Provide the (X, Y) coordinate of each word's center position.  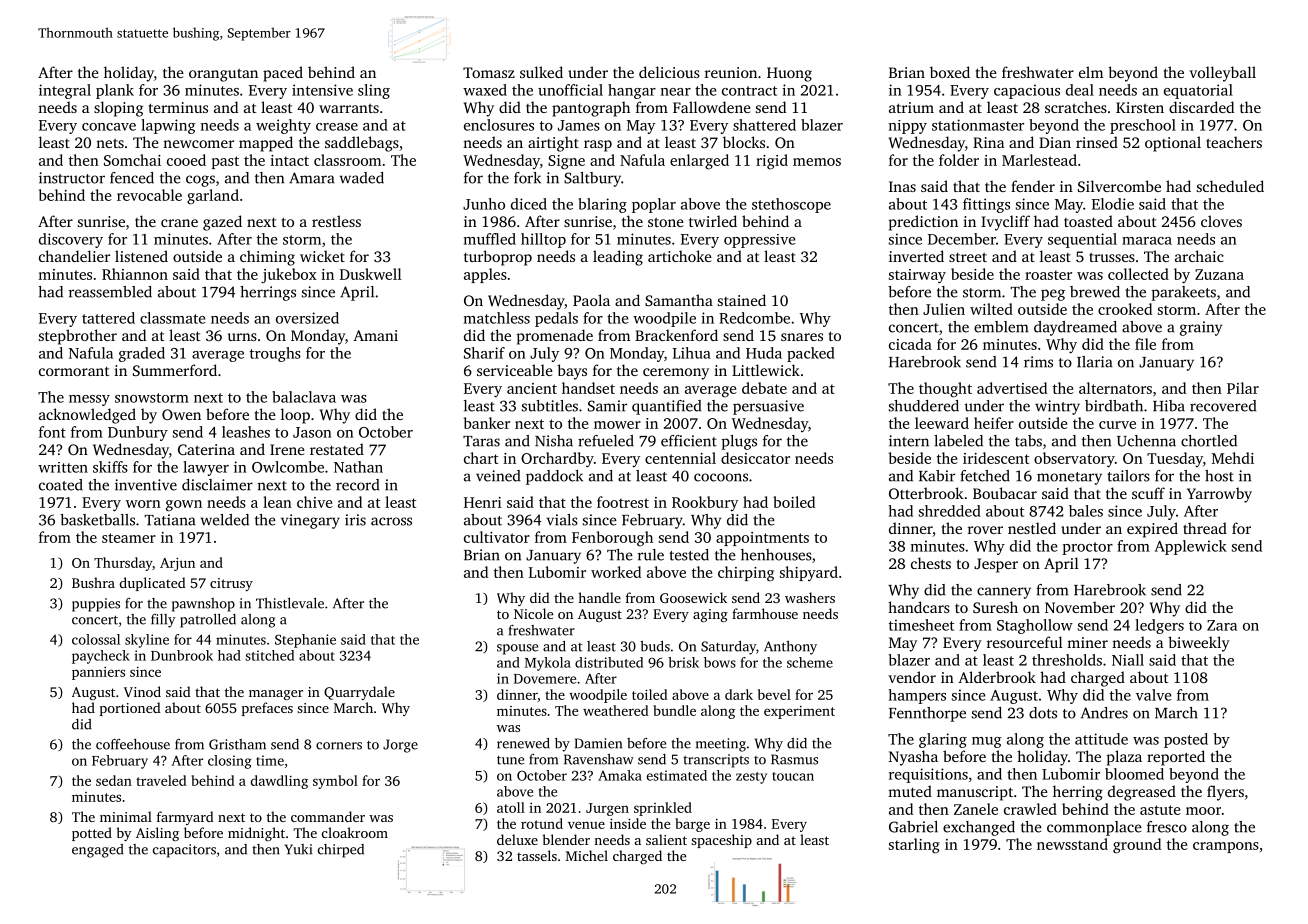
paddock (554, 477)
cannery (1004, 593)
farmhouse (765, 613)
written (63, 467)
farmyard (185, 818)
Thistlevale (290, 603)
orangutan (223, 75)
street (968, 257)
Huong (789, 74)
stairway (917, 276)
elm (1091, 72)
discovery (71, 240)
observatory (1074, 459)
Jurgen (607, 809)
